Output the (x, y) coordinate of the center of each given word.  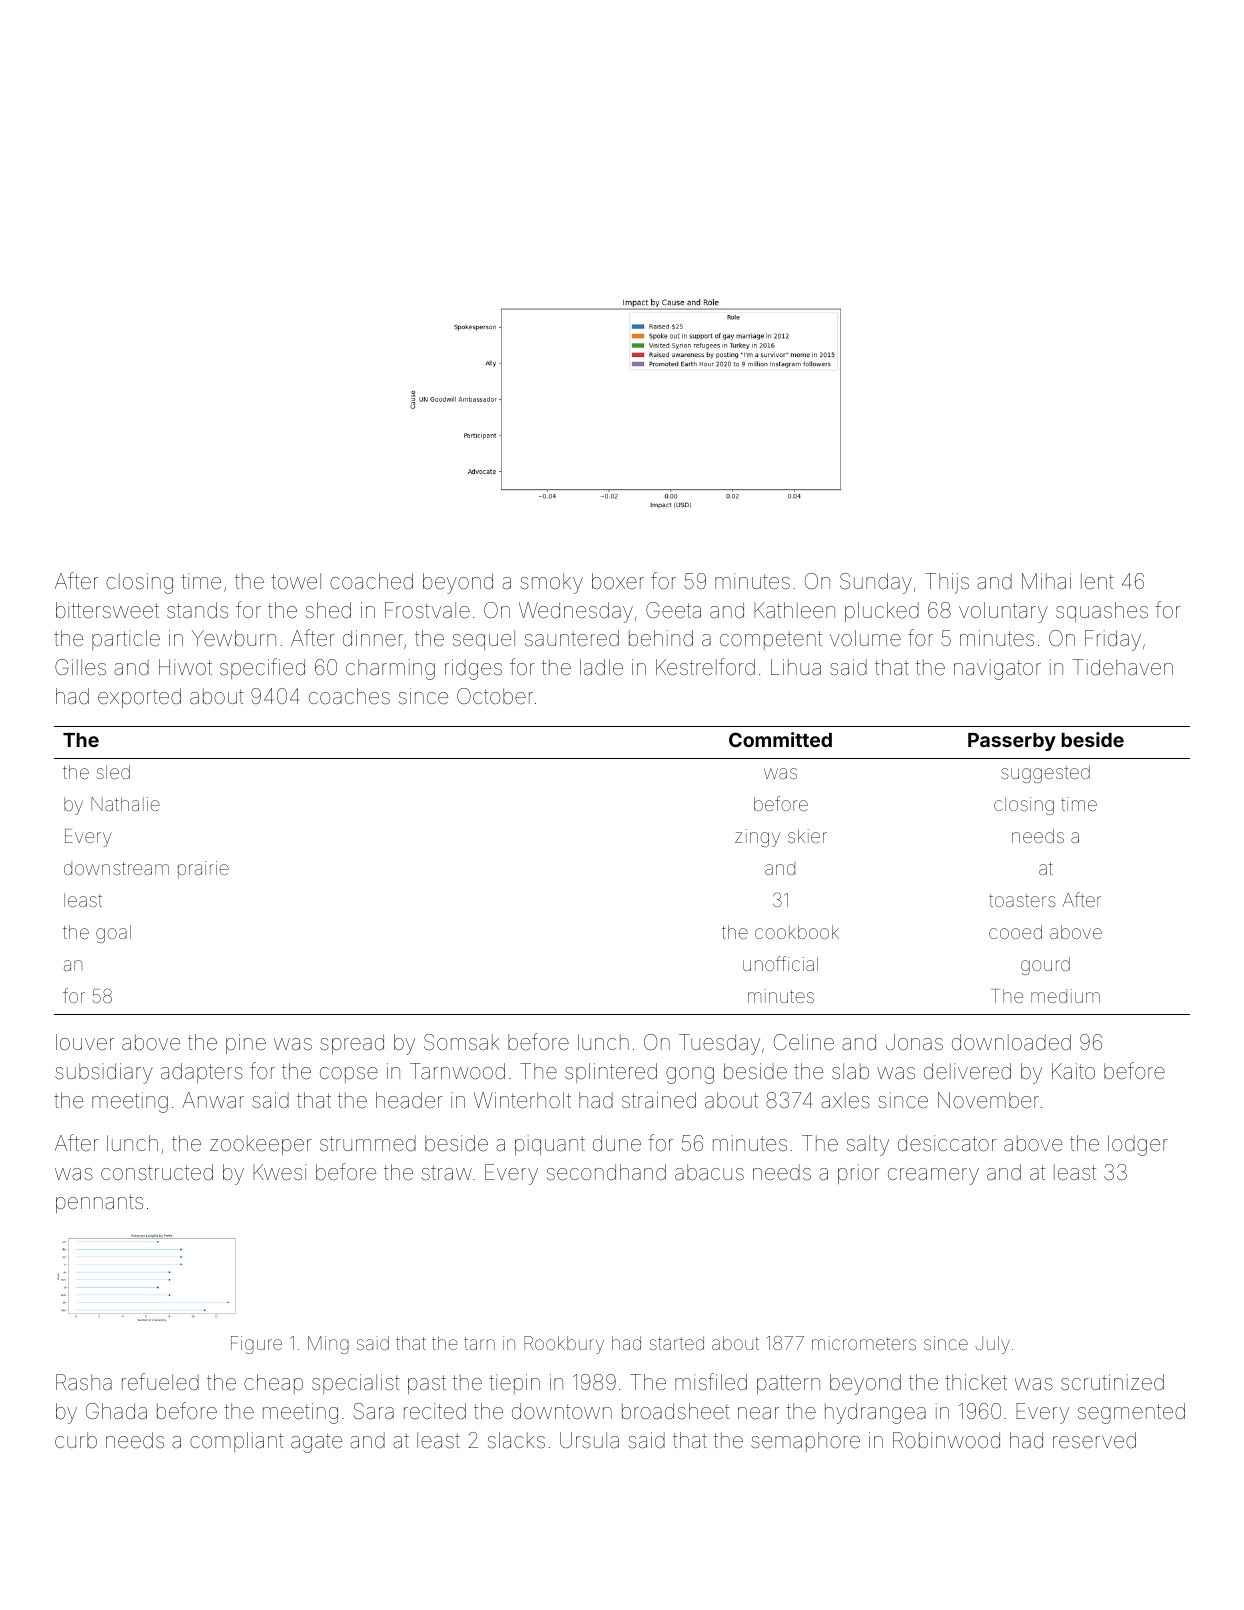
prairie (203, 870)
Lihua (796, 667)
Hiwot (185, 667)
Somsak (462, 1042)
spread (352, 1044)
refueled (160, 1382)
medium (1065, 996)
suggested (1045, 774)
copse (349, 1075)
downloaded (1011, 1042)
